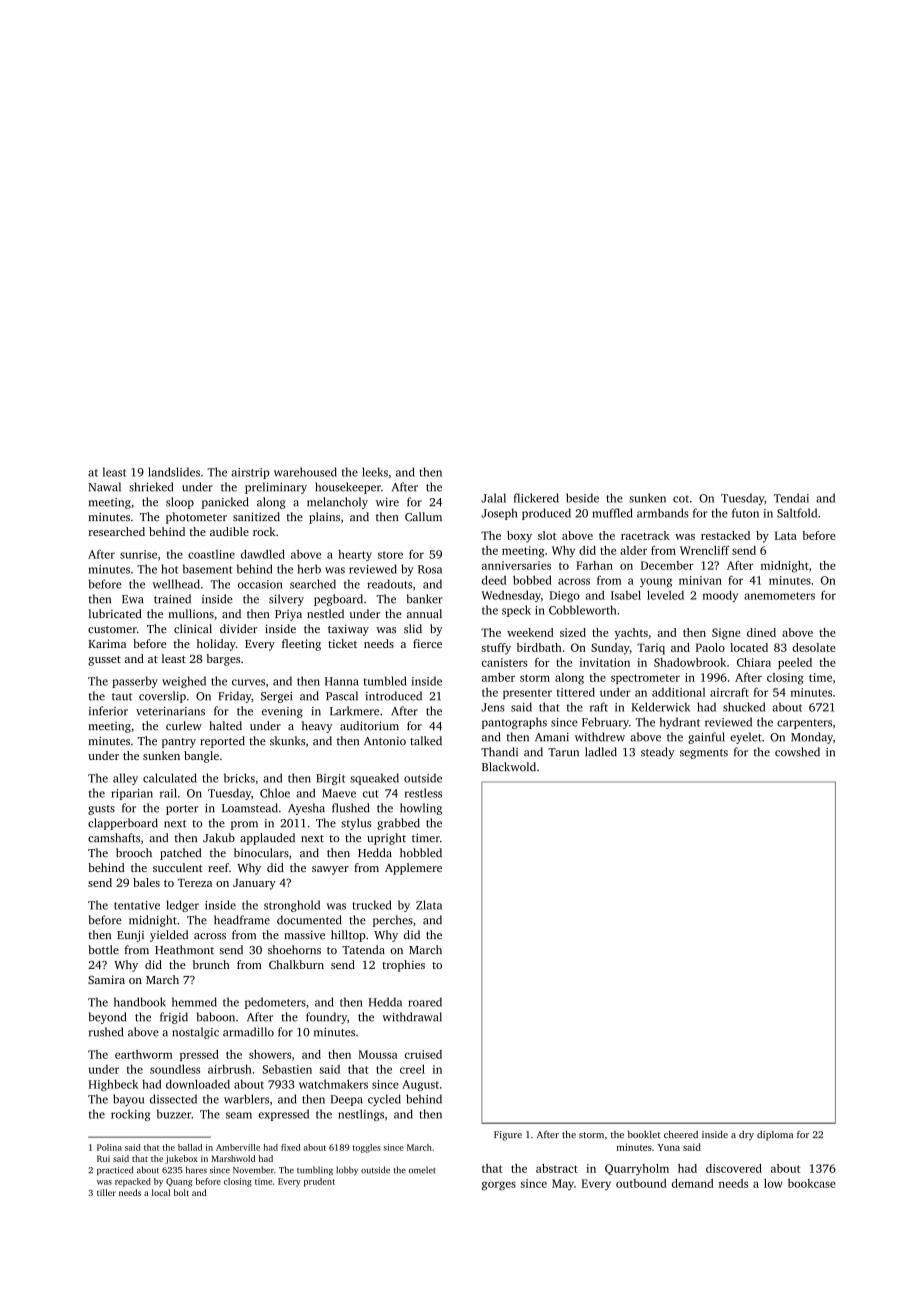 The image size is (924, 1308). What do you see at coordinates (427, 643) in the document?
I see `fierce` at bounding box center [427, 643].
